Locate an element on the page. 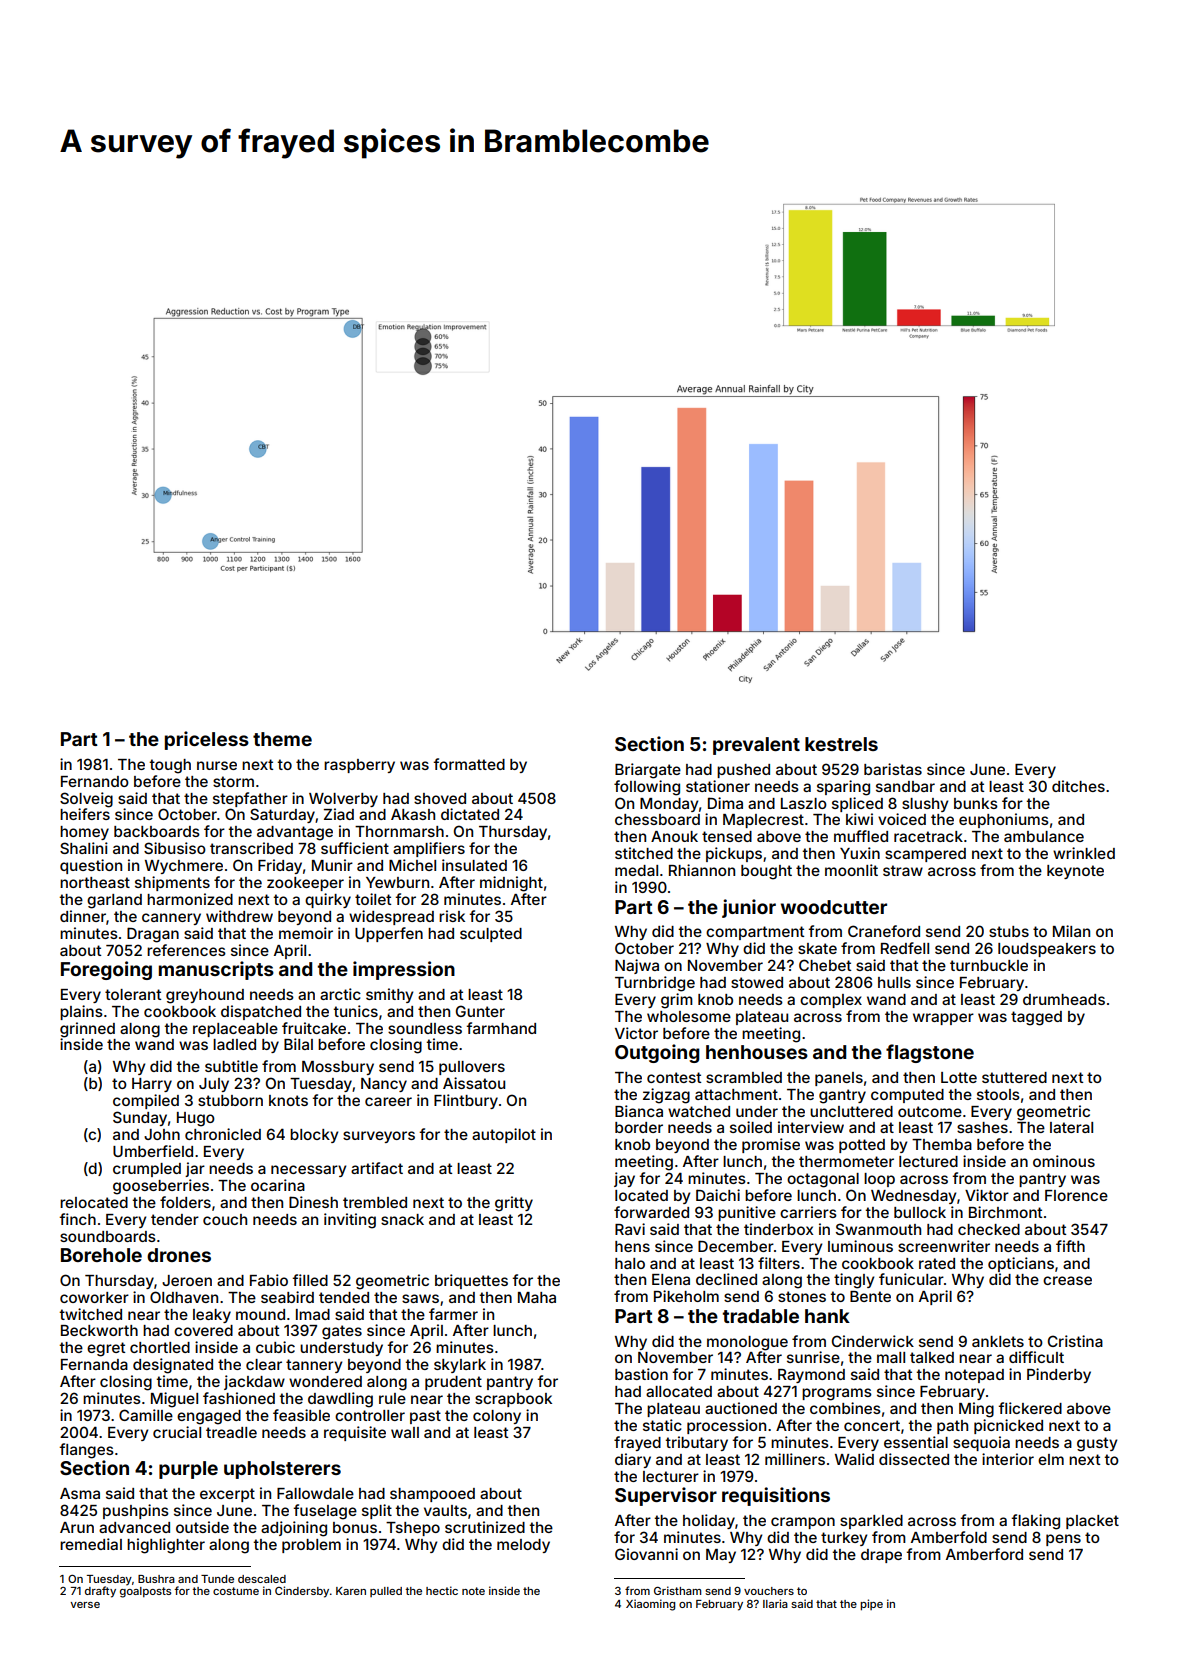 The height and width of the page is (1668, 1179). medal is located at coordinates (636, 870).
